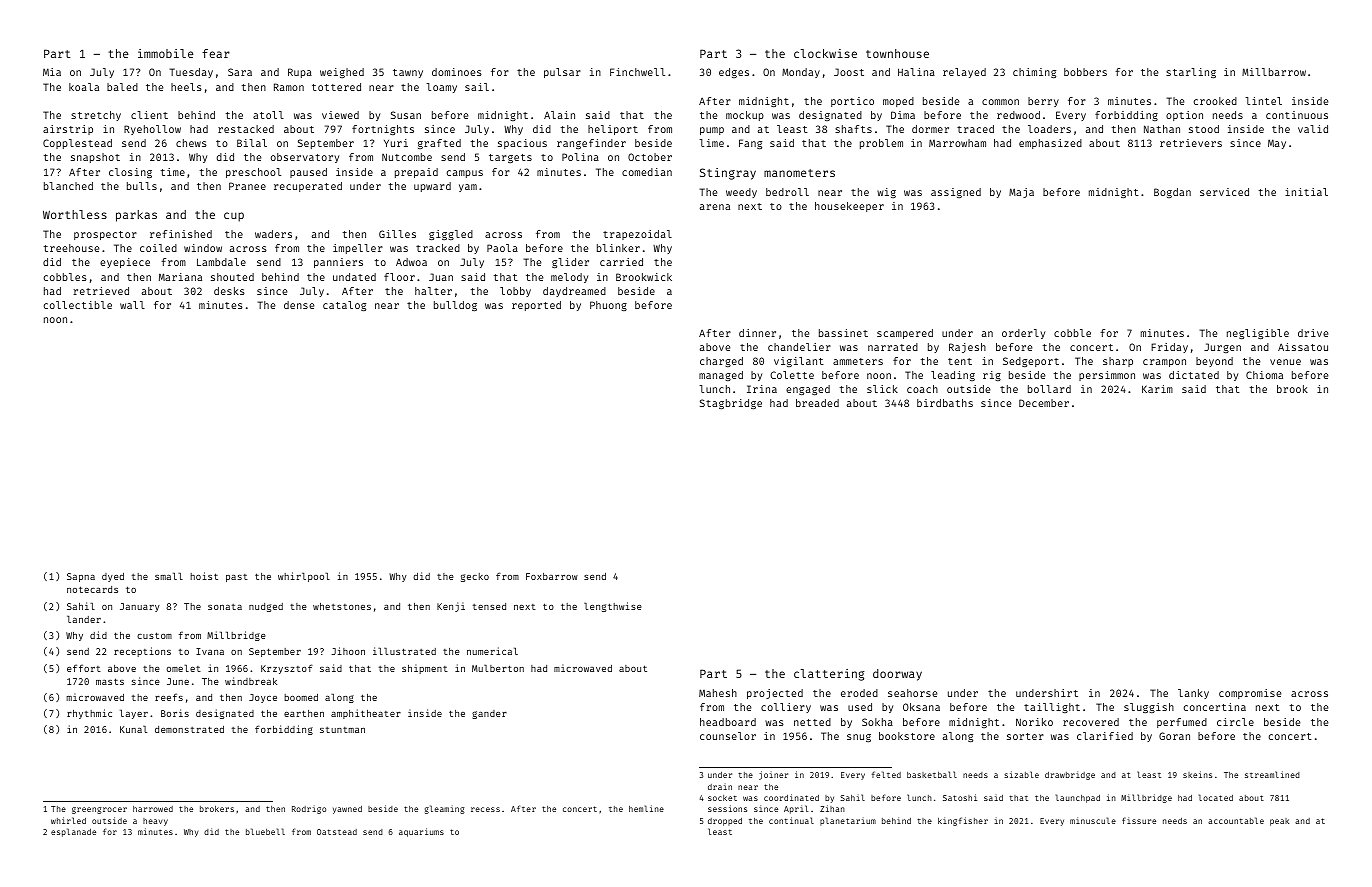 Image resolution: width=1372 pixels, height=887 pixels. Describe the element at coordinates (110, 681) in the screenshot. I see `masts` at that location.
